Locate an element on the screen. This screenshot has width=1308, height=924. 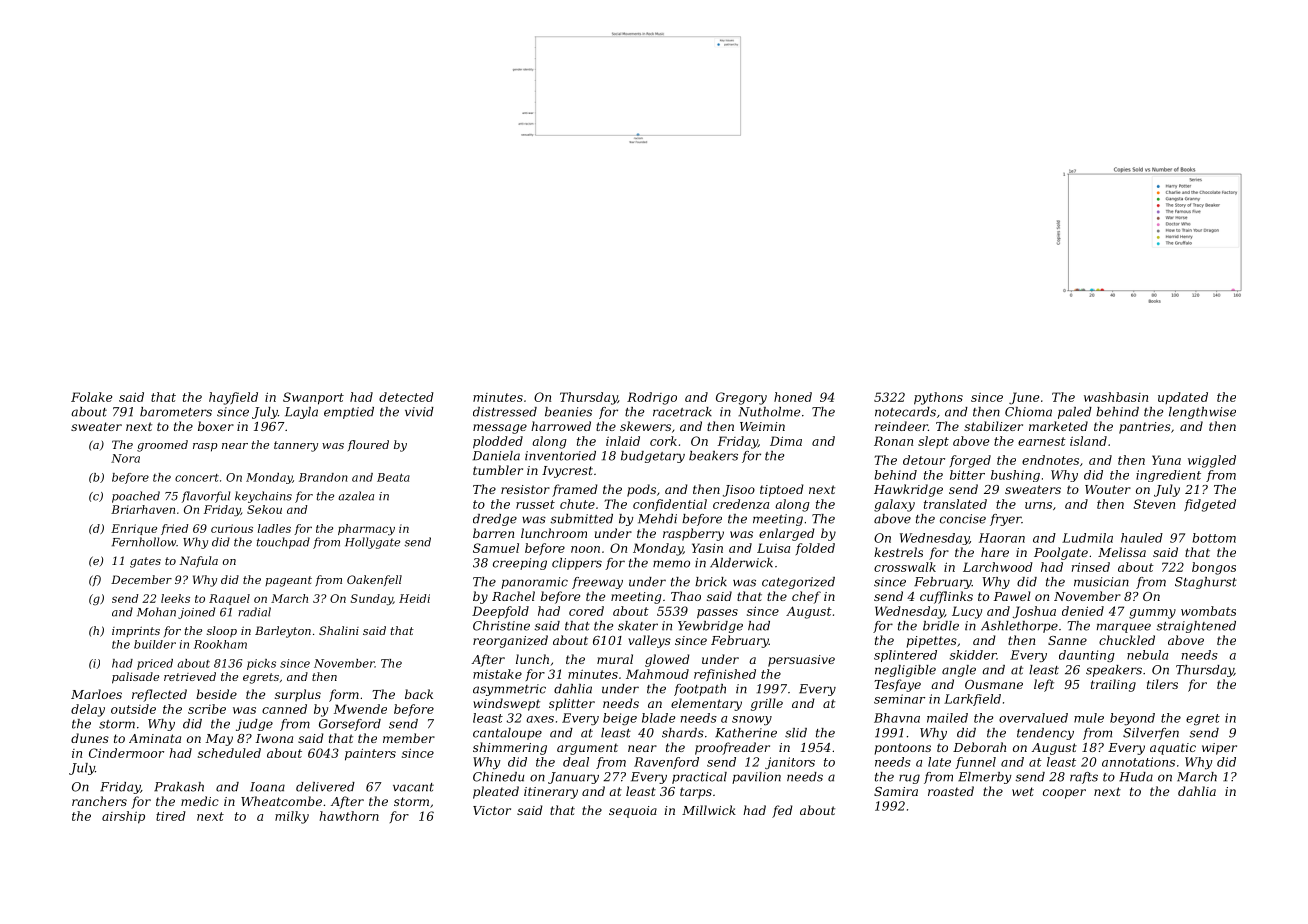
Folake is located at coordinates (91, 397).
